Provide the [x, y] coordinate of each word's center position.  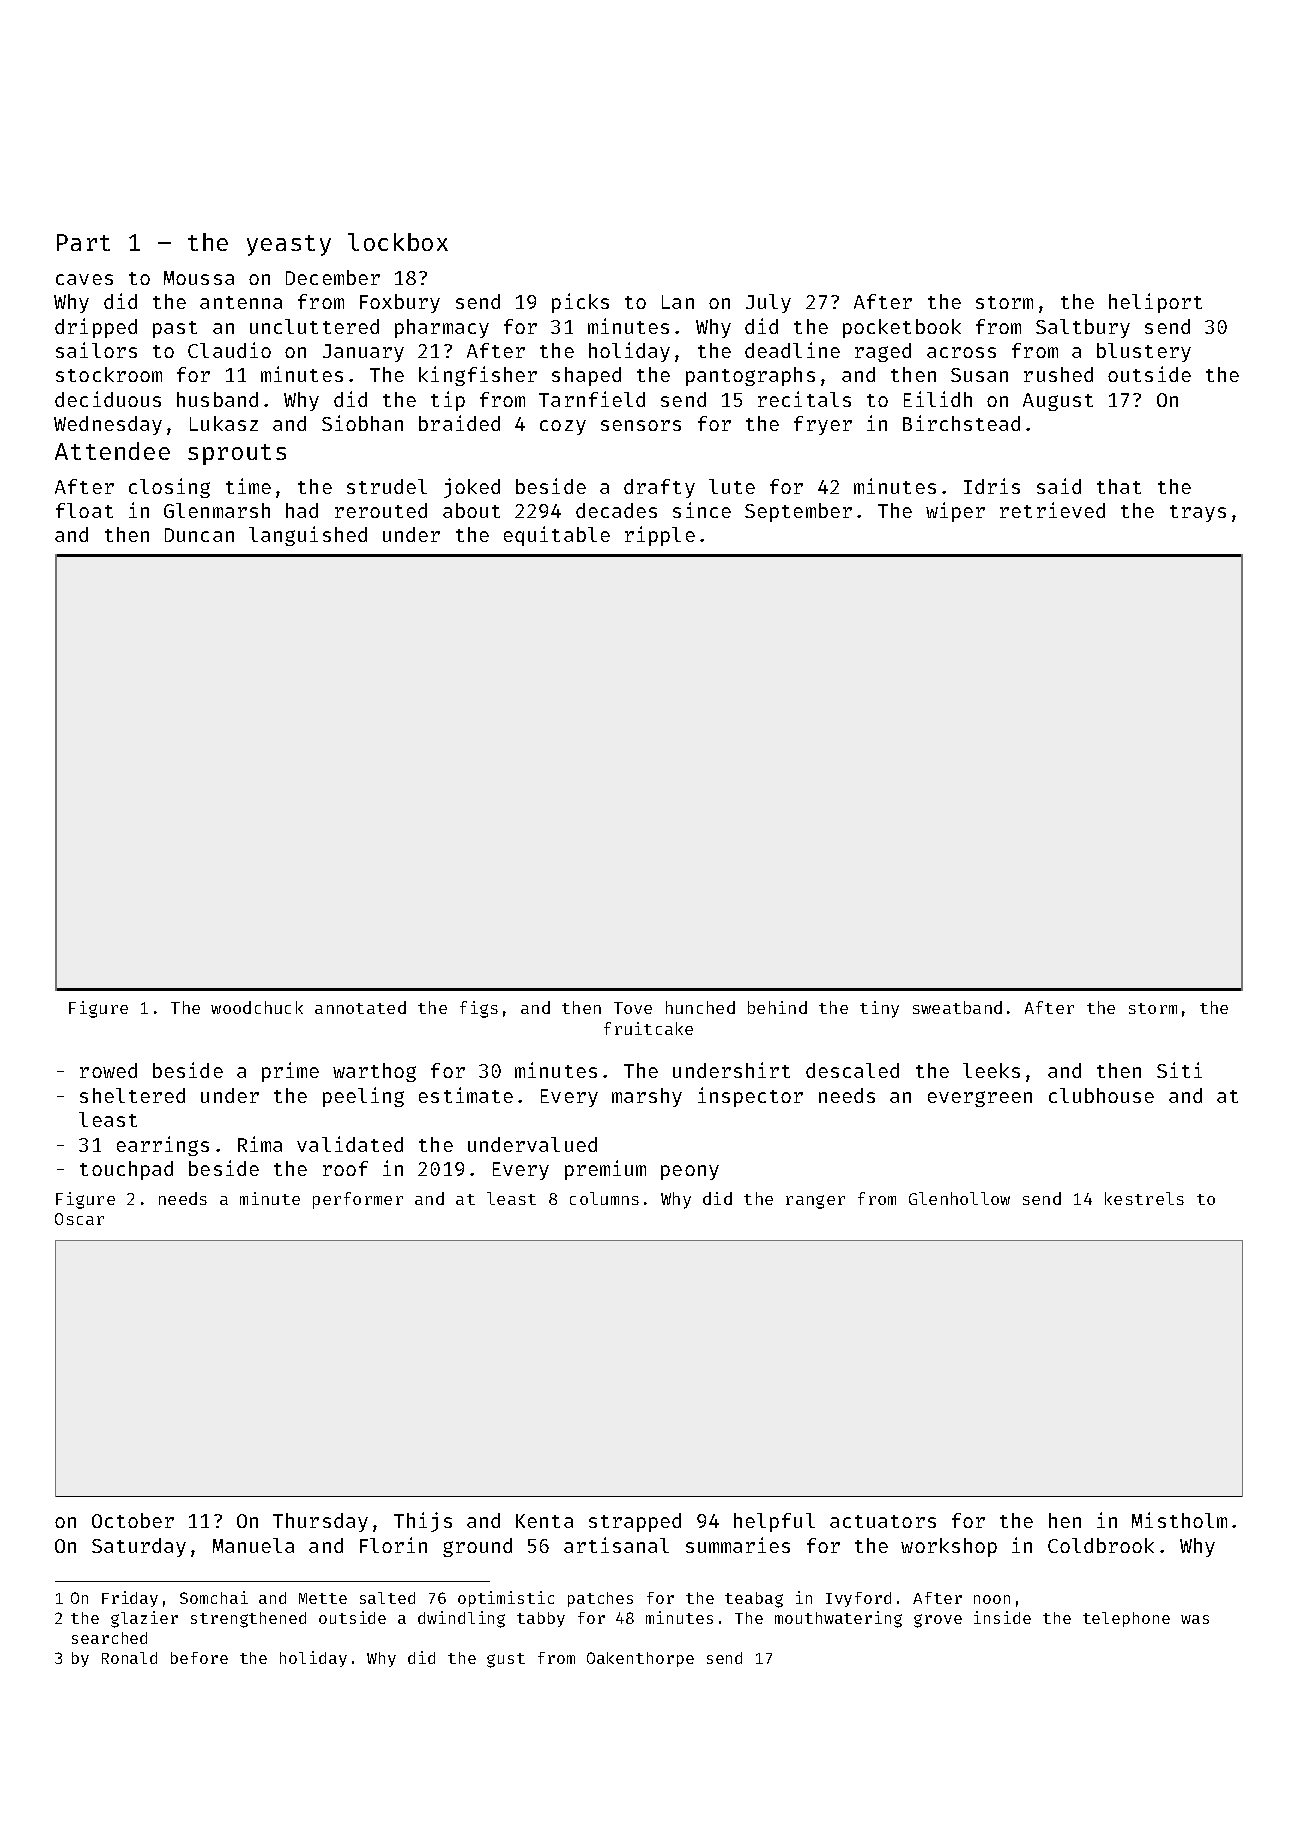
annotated [360, 1007]
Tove [633, 1008]
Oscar [79, 1219]
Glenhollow [959, 1198]
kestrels [1144, 1198]
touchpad [126, 1170]
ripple [660, 536]
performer [358, 1200]
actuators [883, 1521]
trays [1198, 513]
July [768, 303]
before [199, 1658]
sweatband [957, 1007]
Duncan [199, 535]
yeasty [289, 245]
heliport [1155, 303]
